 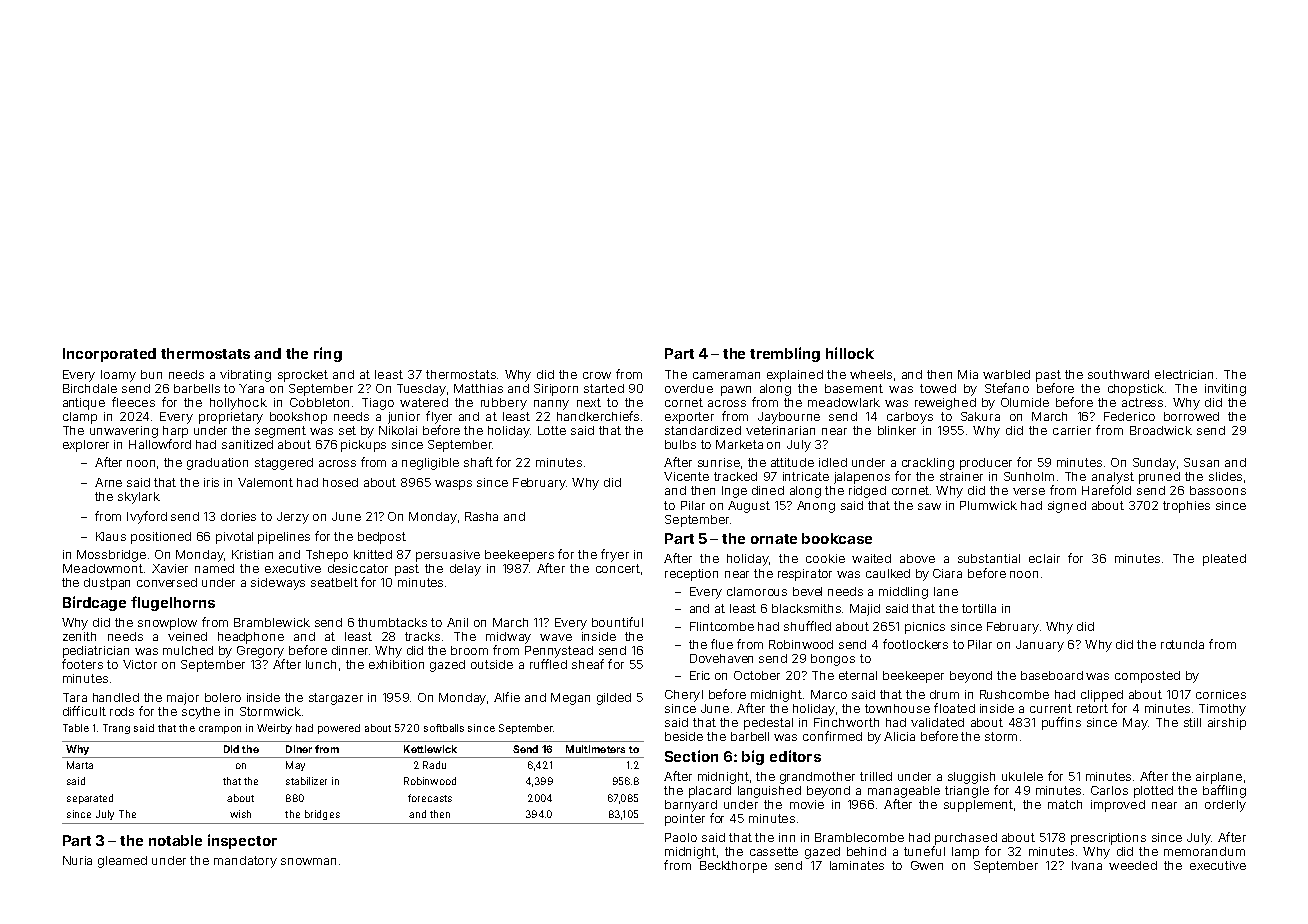 I want to click on Nuria, so click(x=77, y=860).
